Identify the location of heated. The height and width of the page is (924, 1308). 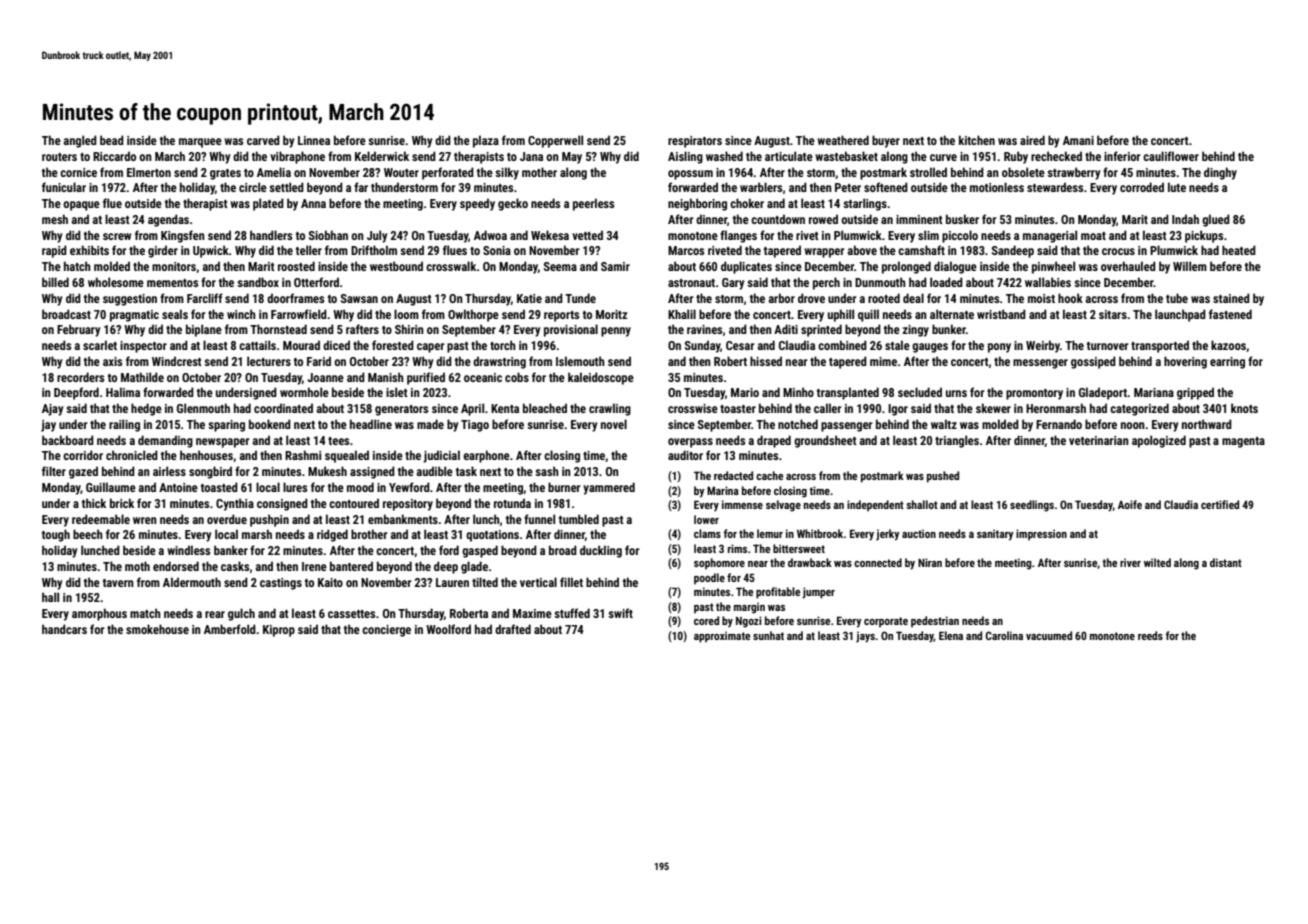
(1239, 250).
